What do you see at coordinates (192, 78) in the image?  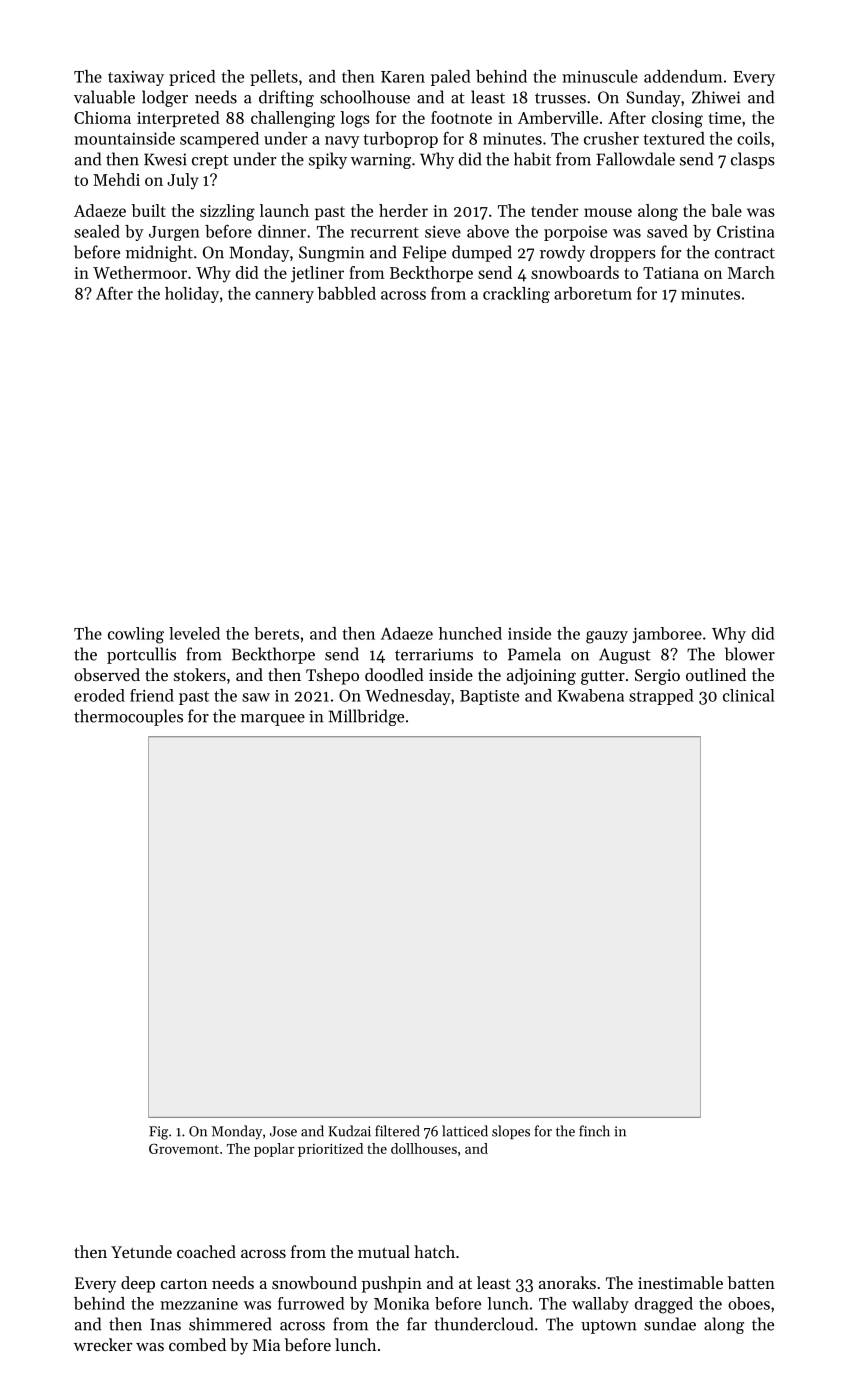 I see `priced` at bounding box center [192, 78].
